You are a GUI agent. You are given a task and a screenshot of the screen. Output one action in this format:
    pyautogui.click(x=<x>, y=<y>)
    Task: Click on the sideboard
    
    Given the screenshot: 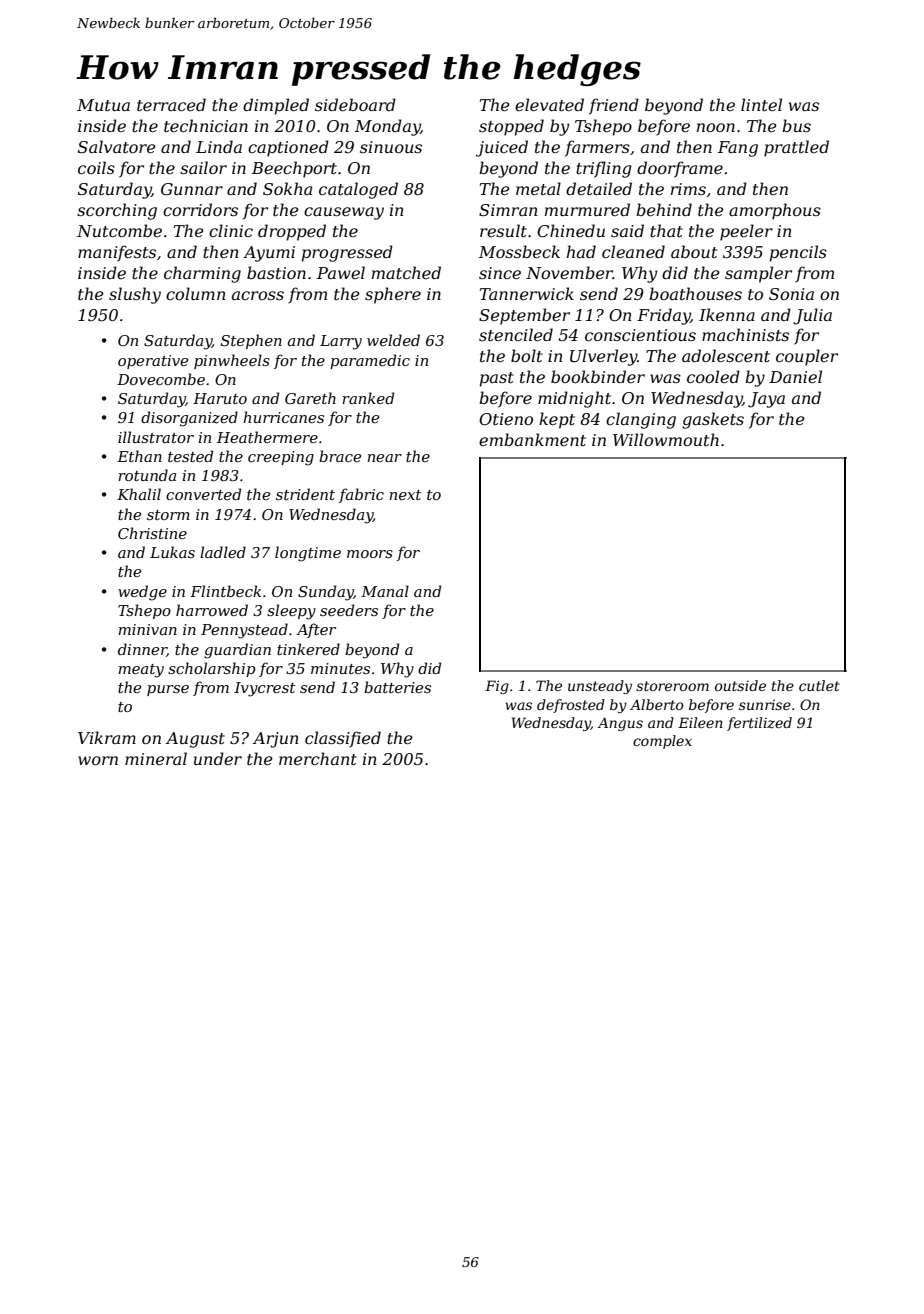 What is the action you would take?
    pyautogui.click(x=355, y=104)
